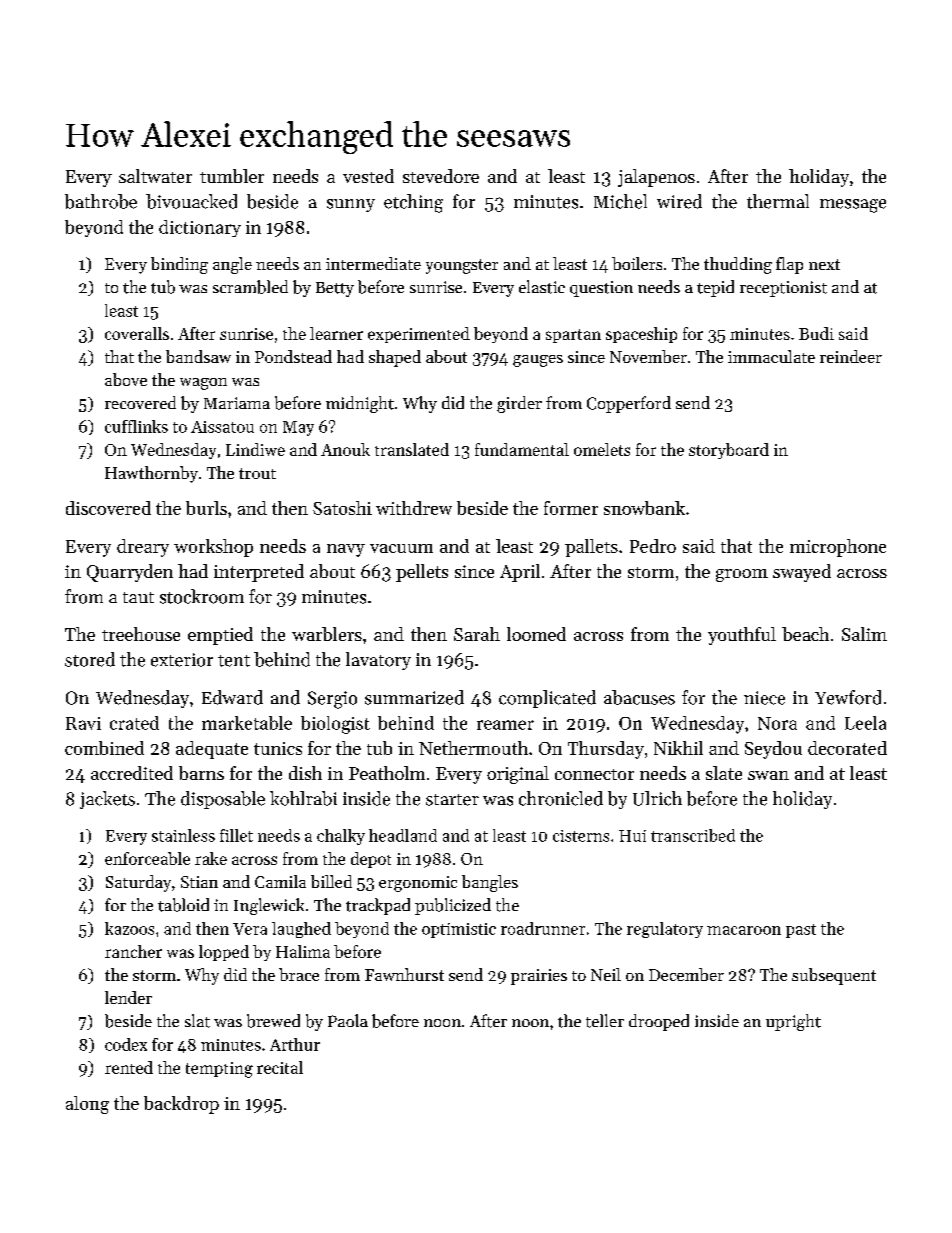 The width and height of the screenshot is (952, 1233). I want to click on message, so click(853, 206).
